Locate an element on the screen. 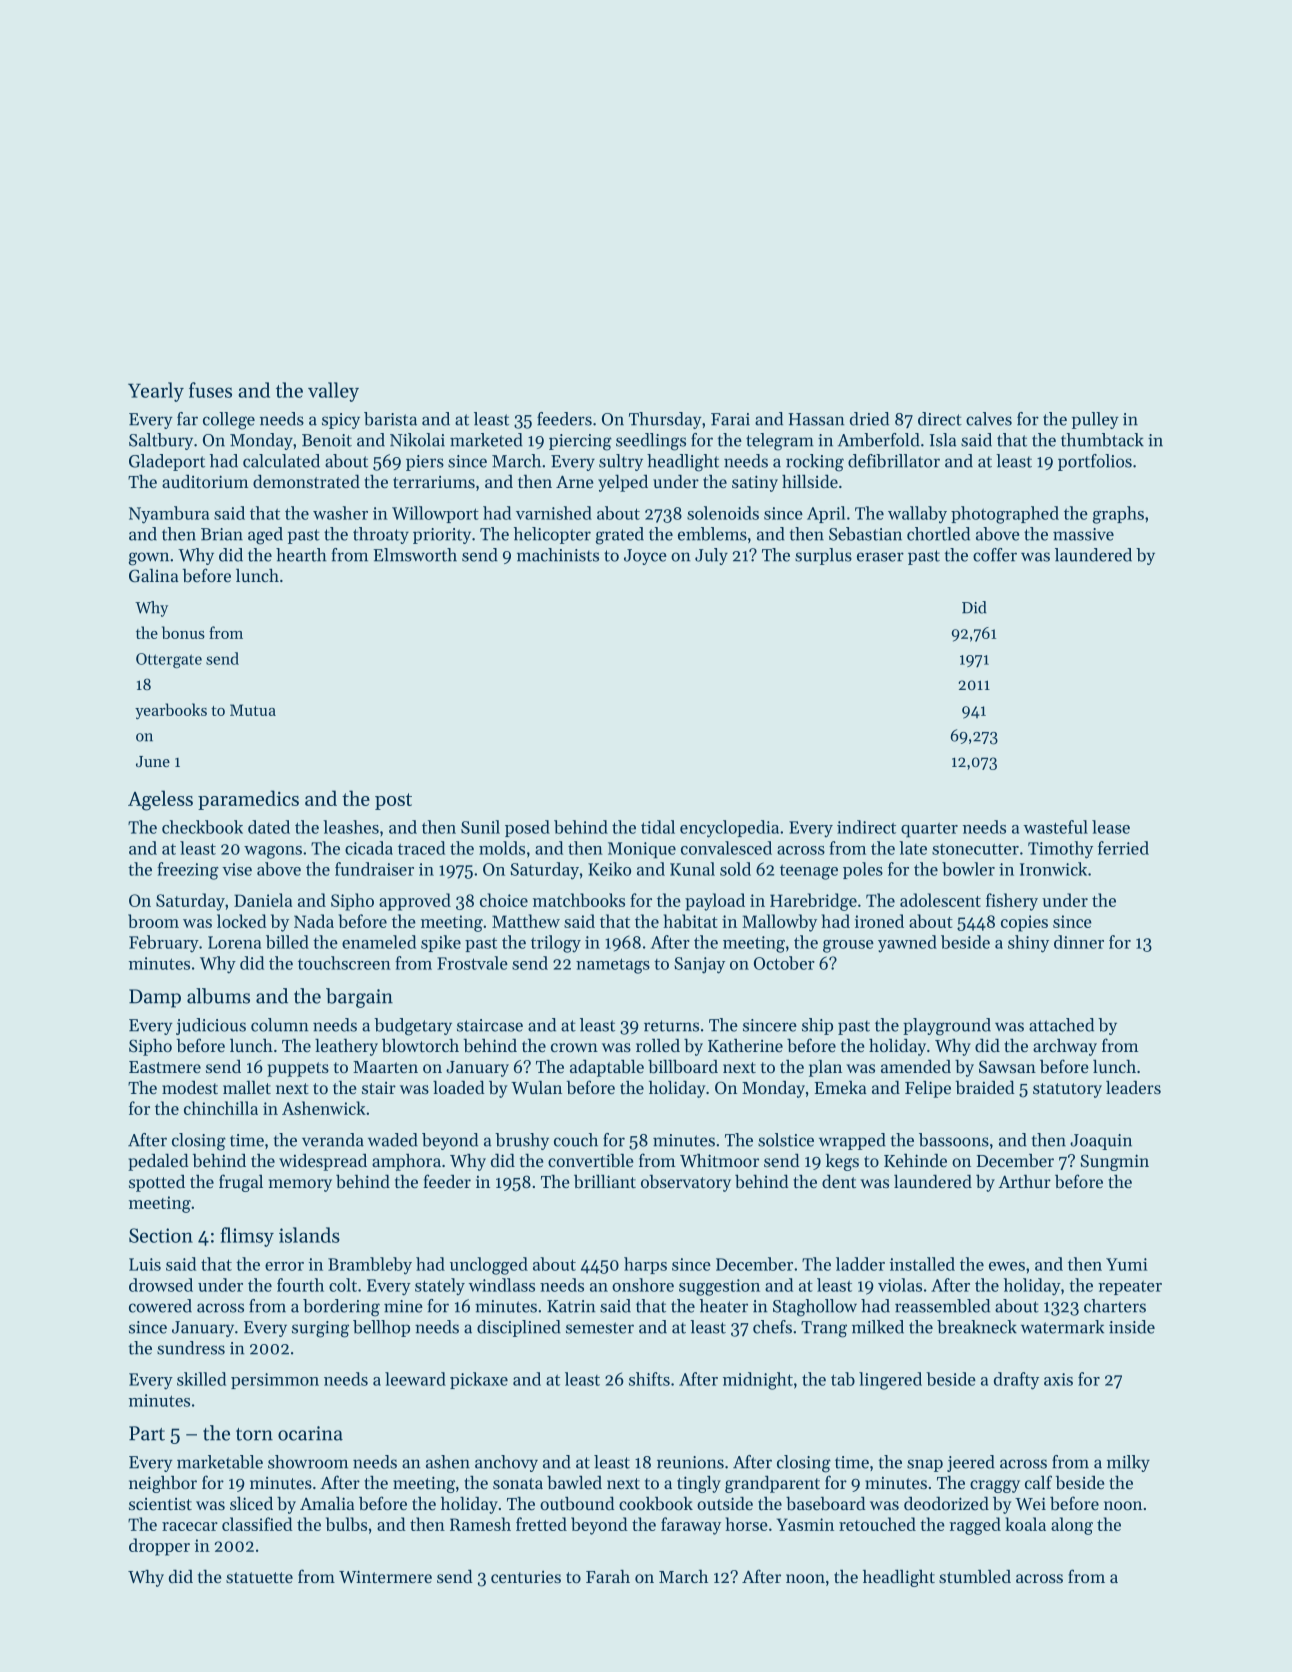 The image size is (1292, 1672). reunions is located at coordinates (690, 1462).
